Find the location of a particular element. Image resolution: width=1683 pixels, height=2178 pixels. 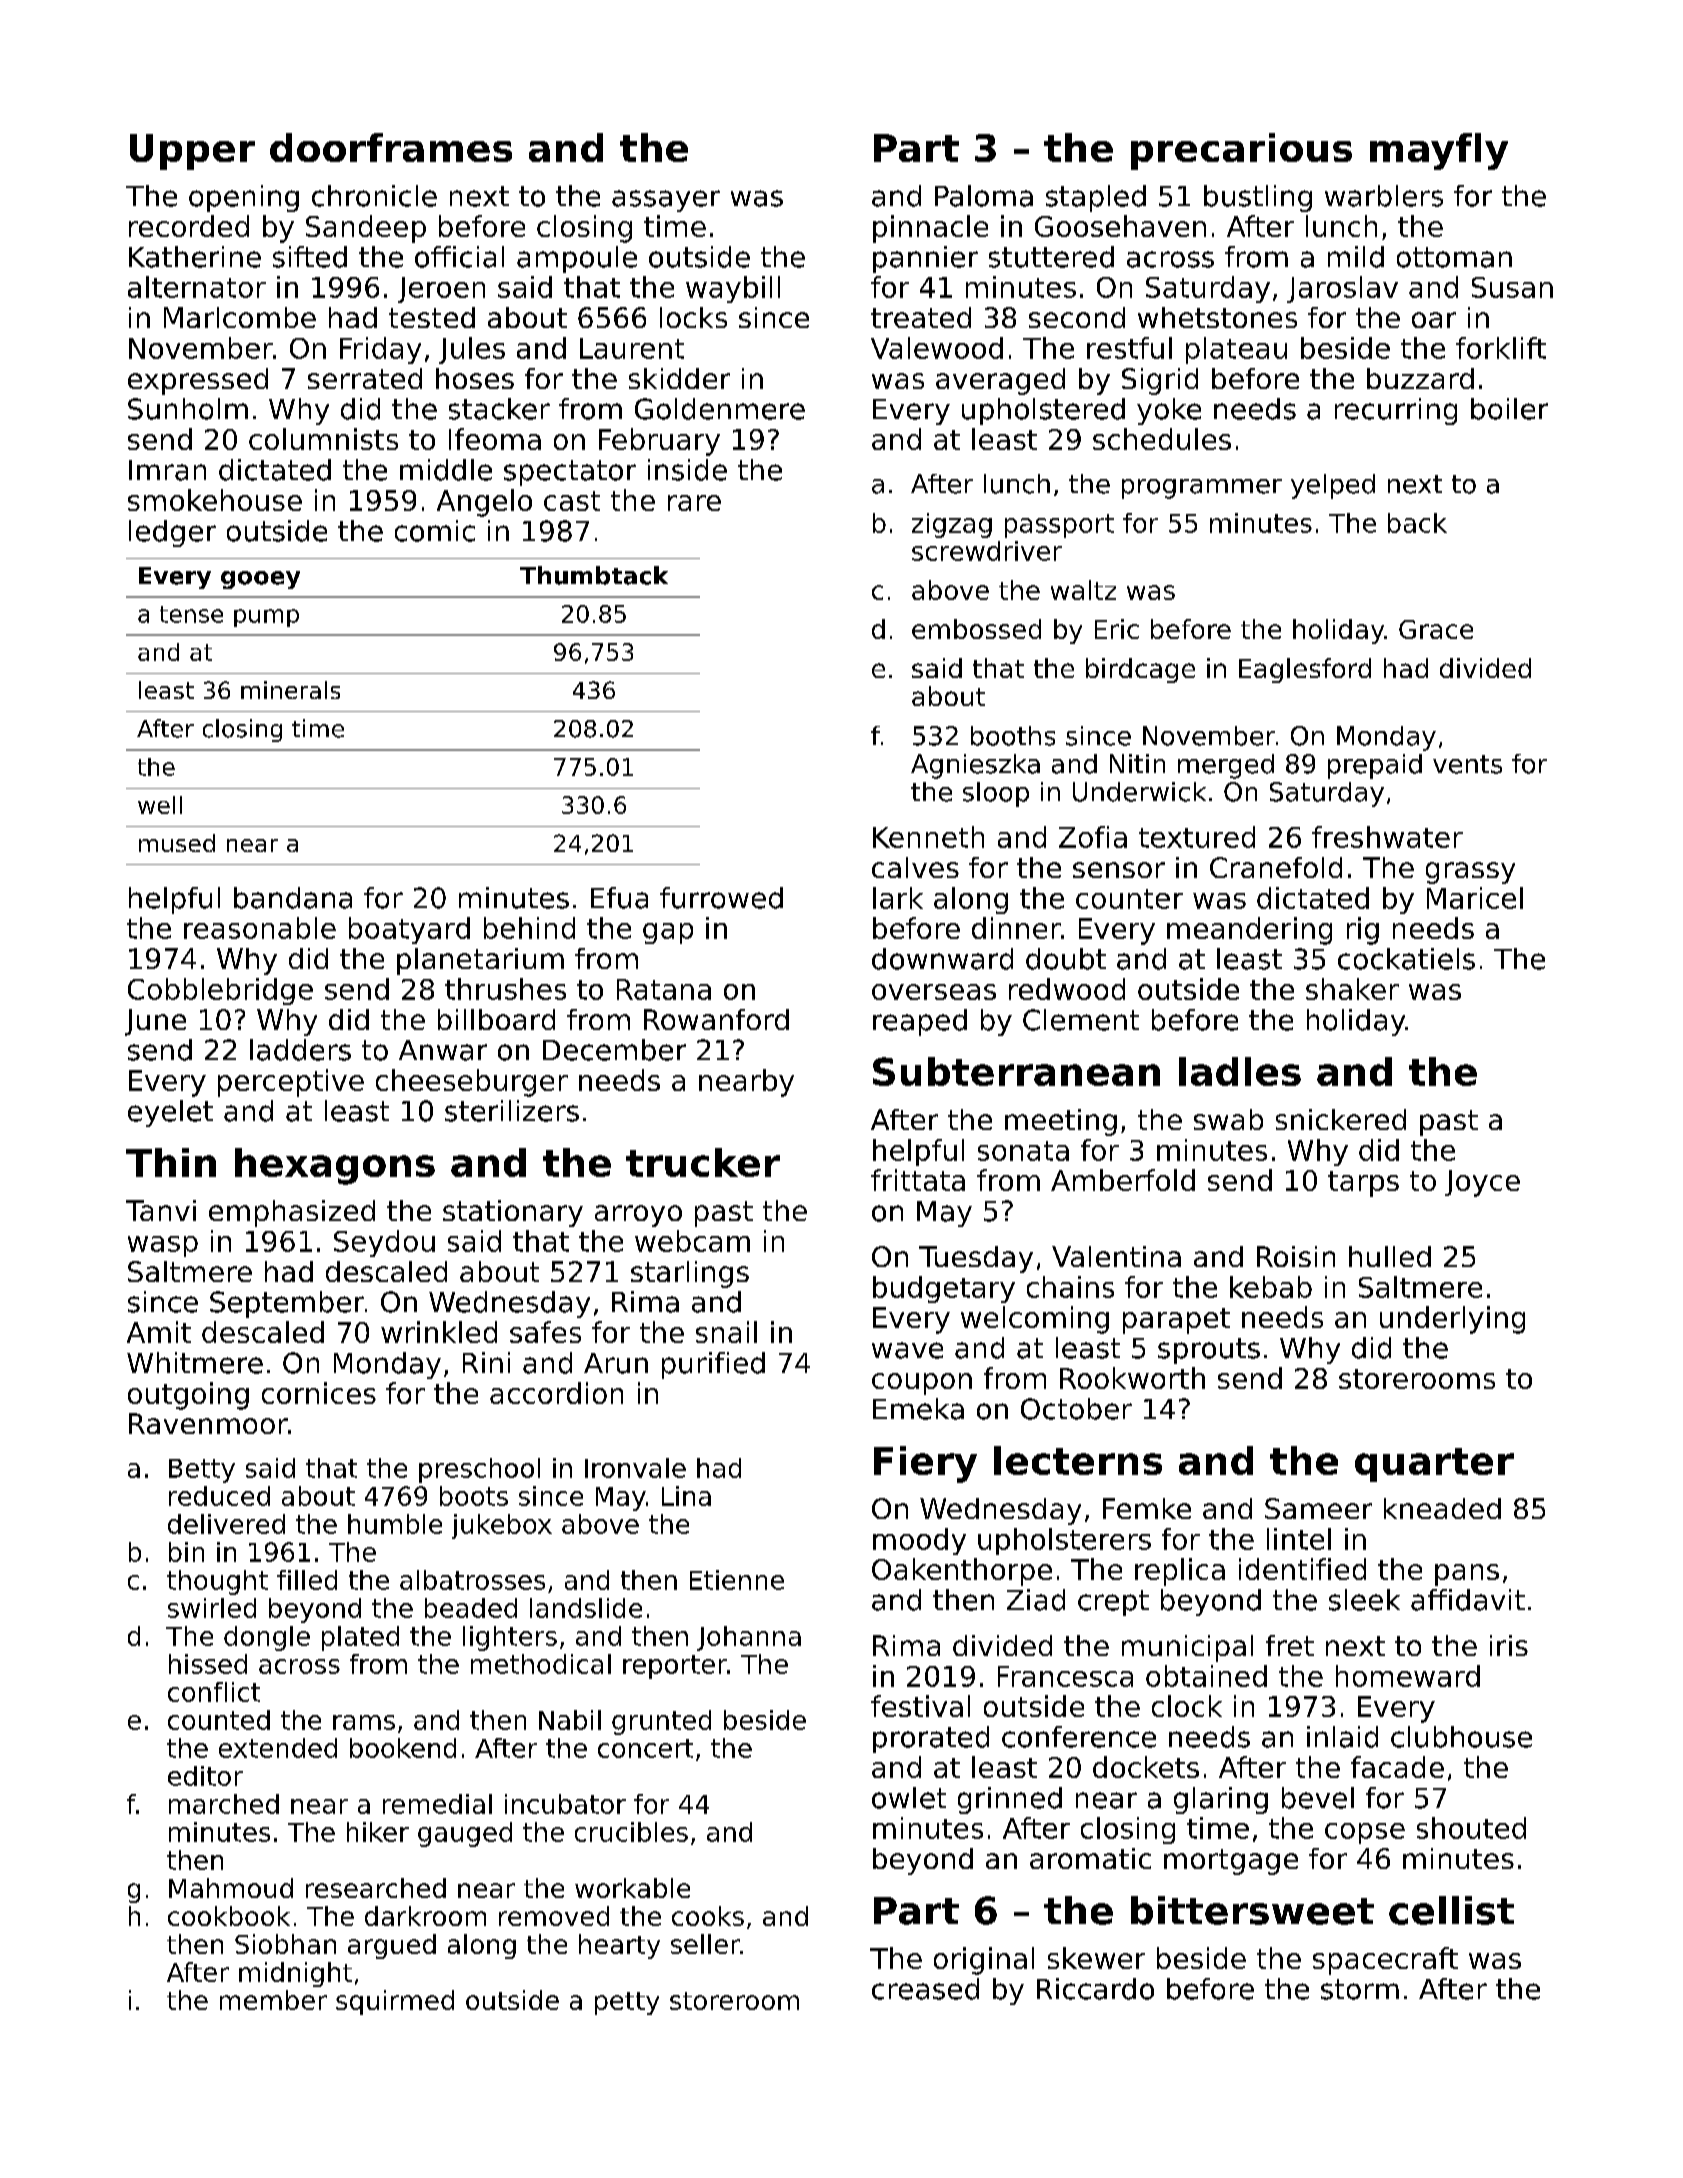

mayfly is located at coordinates (1439, 151).
